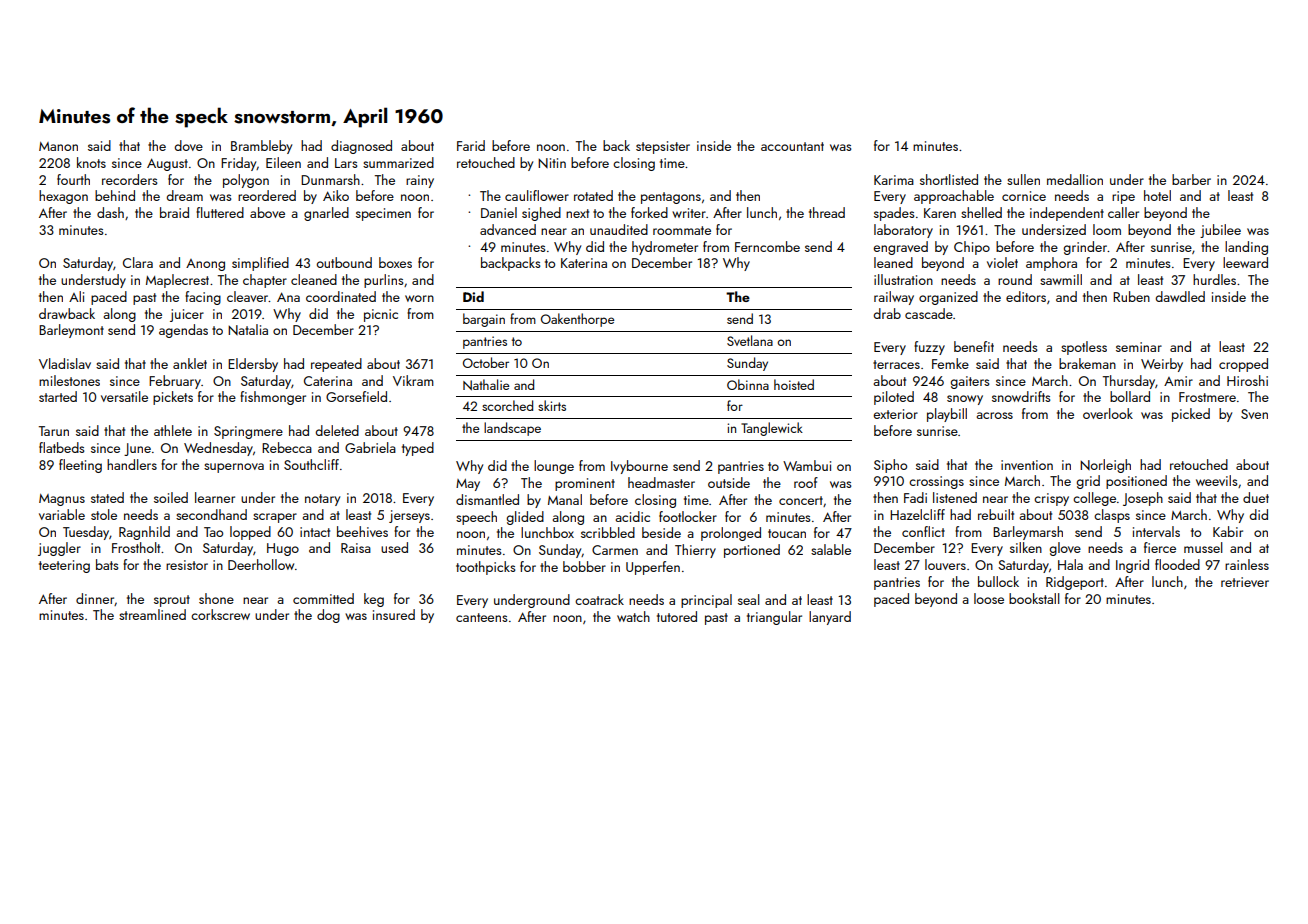 The width and height of the document is (1308, 924). What do you see at coordinates (772, 429) in the document?
I see `Tanglewick` at bounding box center [772, 429].
